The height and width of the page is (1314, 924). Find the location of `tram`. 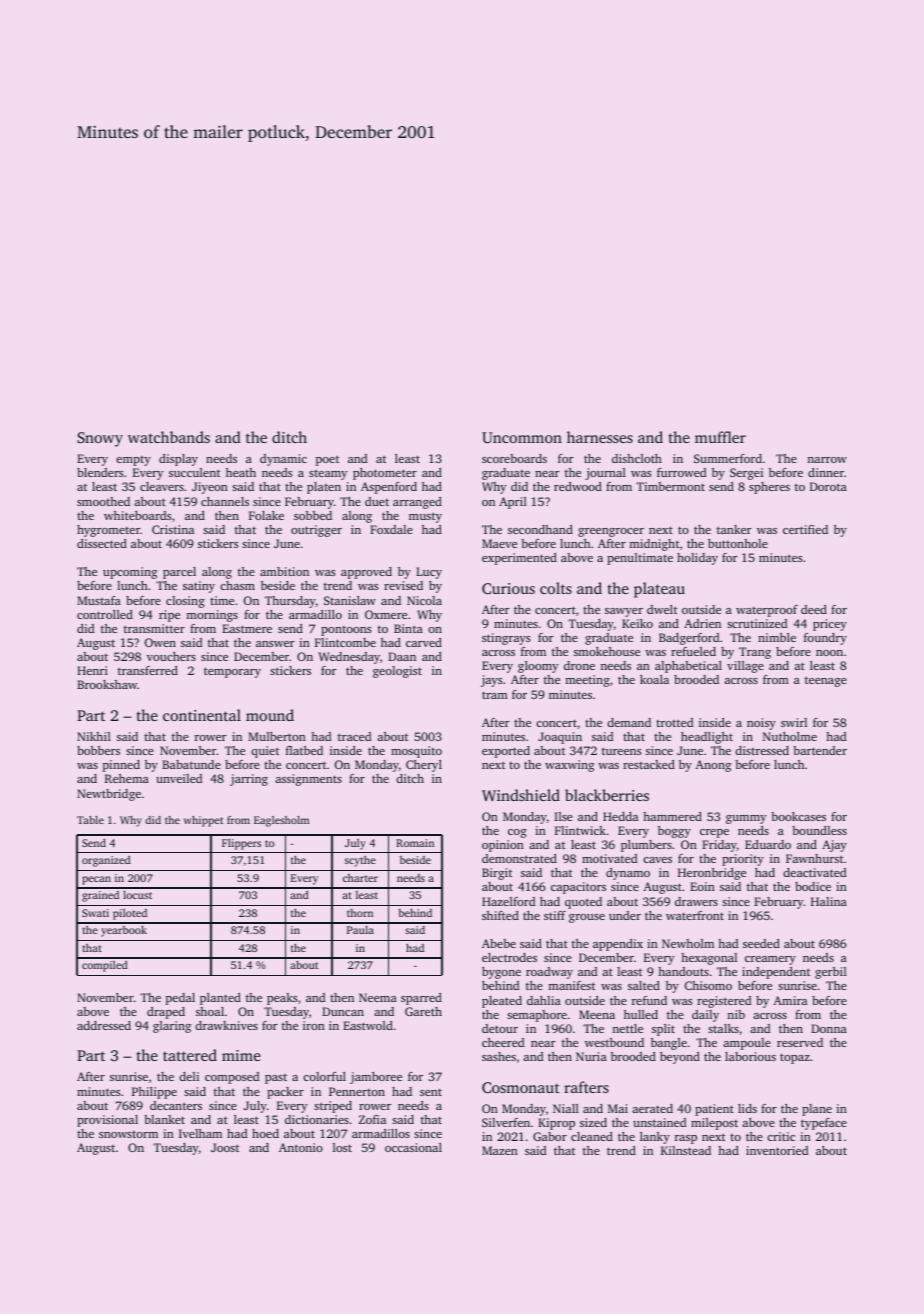

tram is located at coordinates (495, 695).
